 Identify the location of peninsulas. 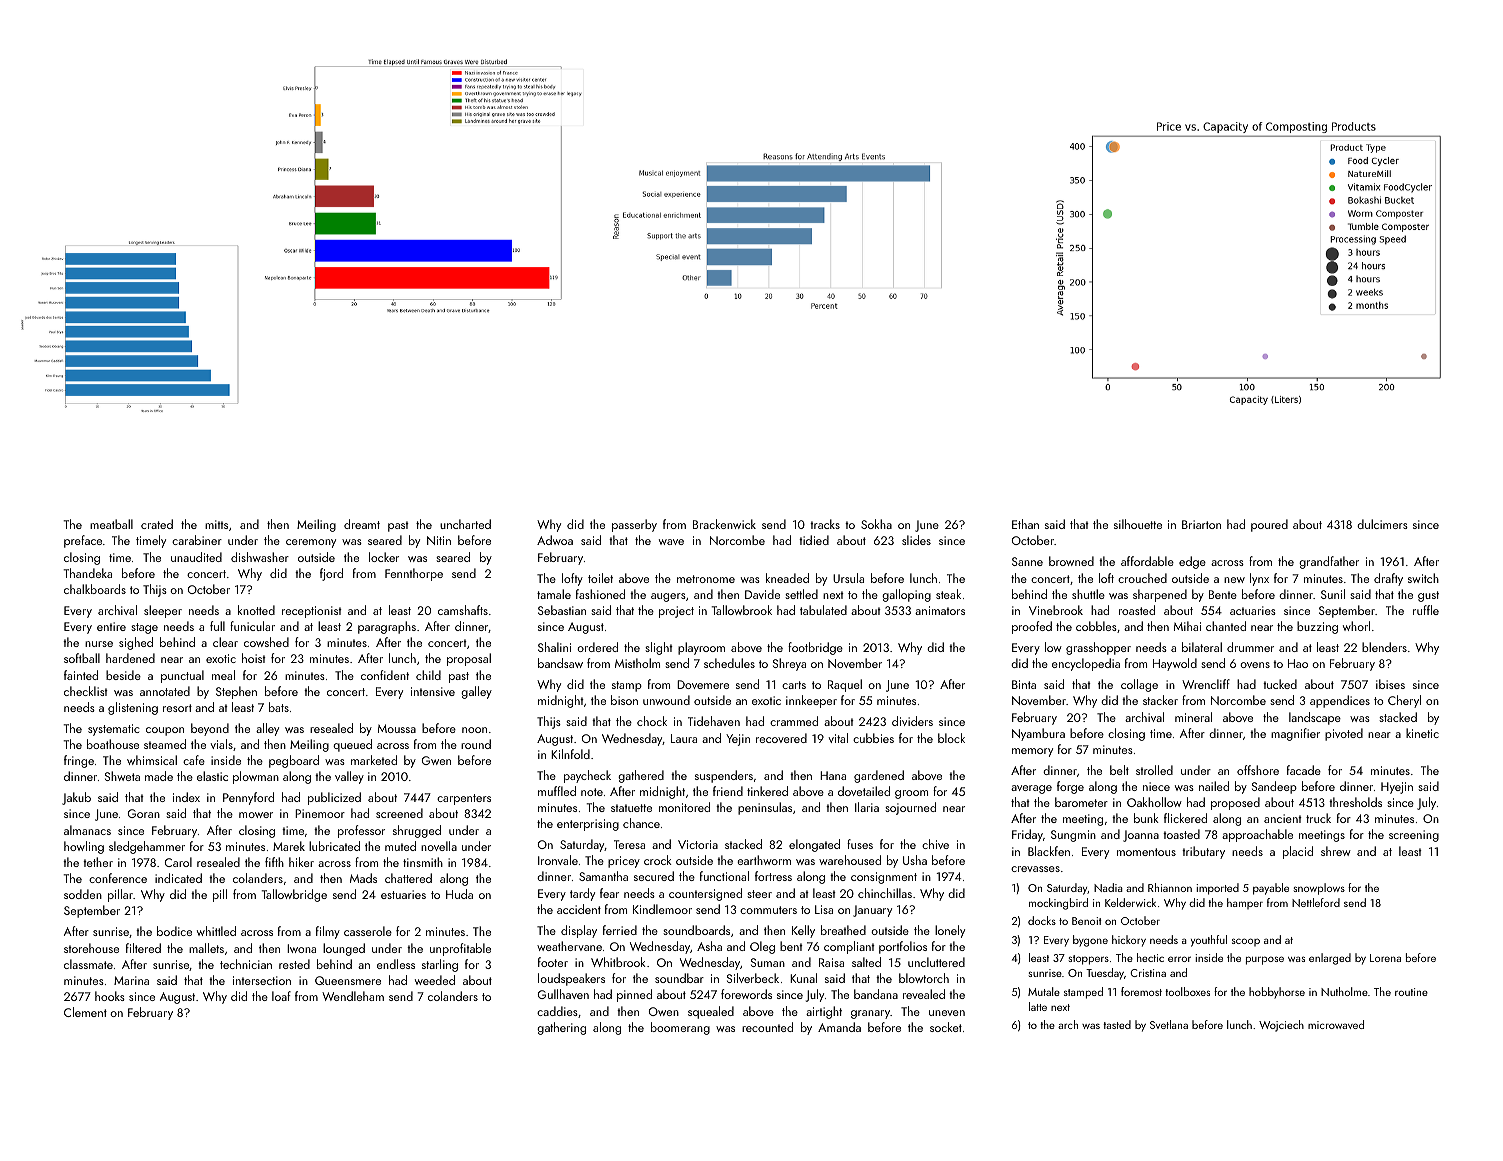
(765, 808).
